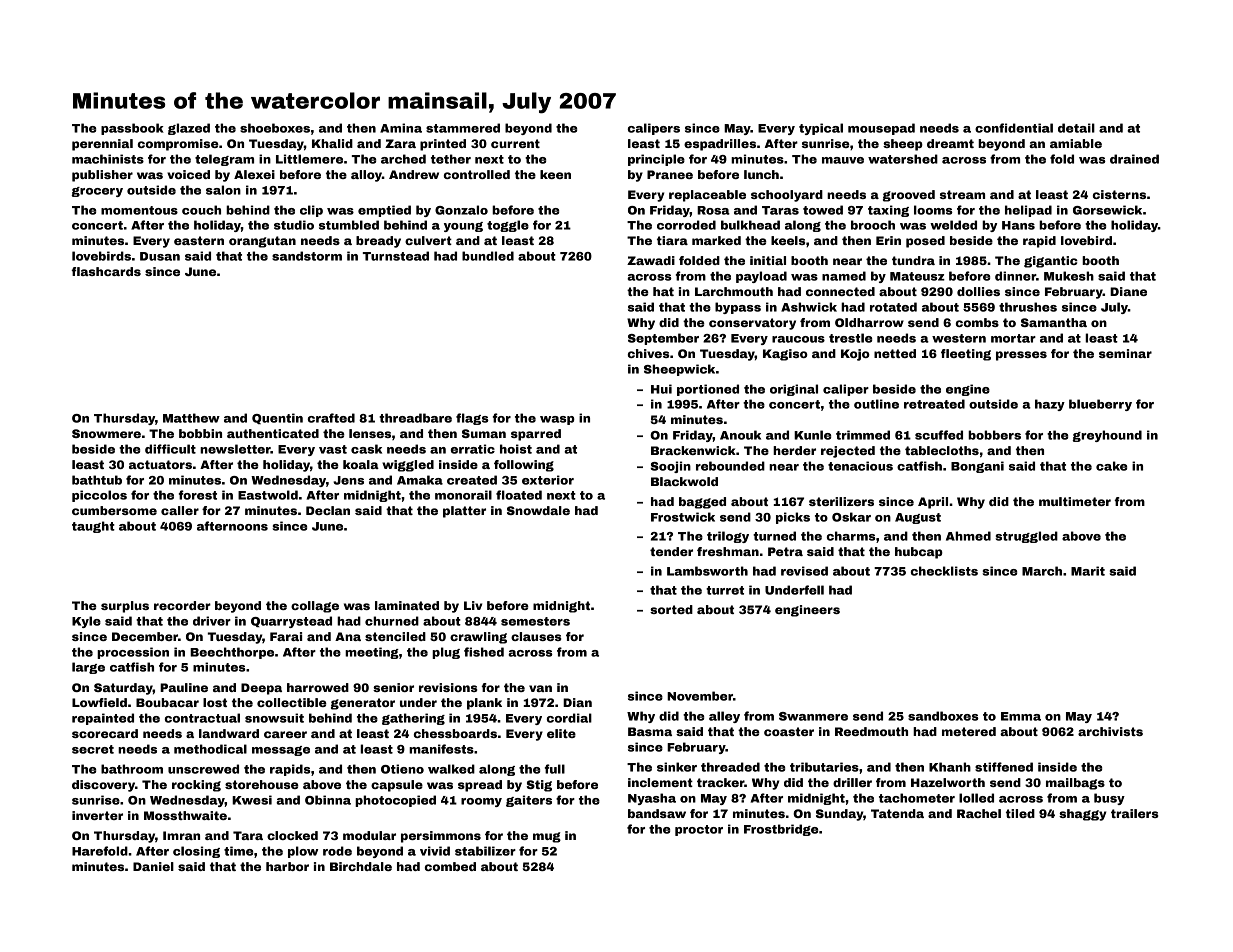  What do you see at coordinates (750, 225) in the screenshot?
I see `bulkhead` at bounding box center [750, 225].
